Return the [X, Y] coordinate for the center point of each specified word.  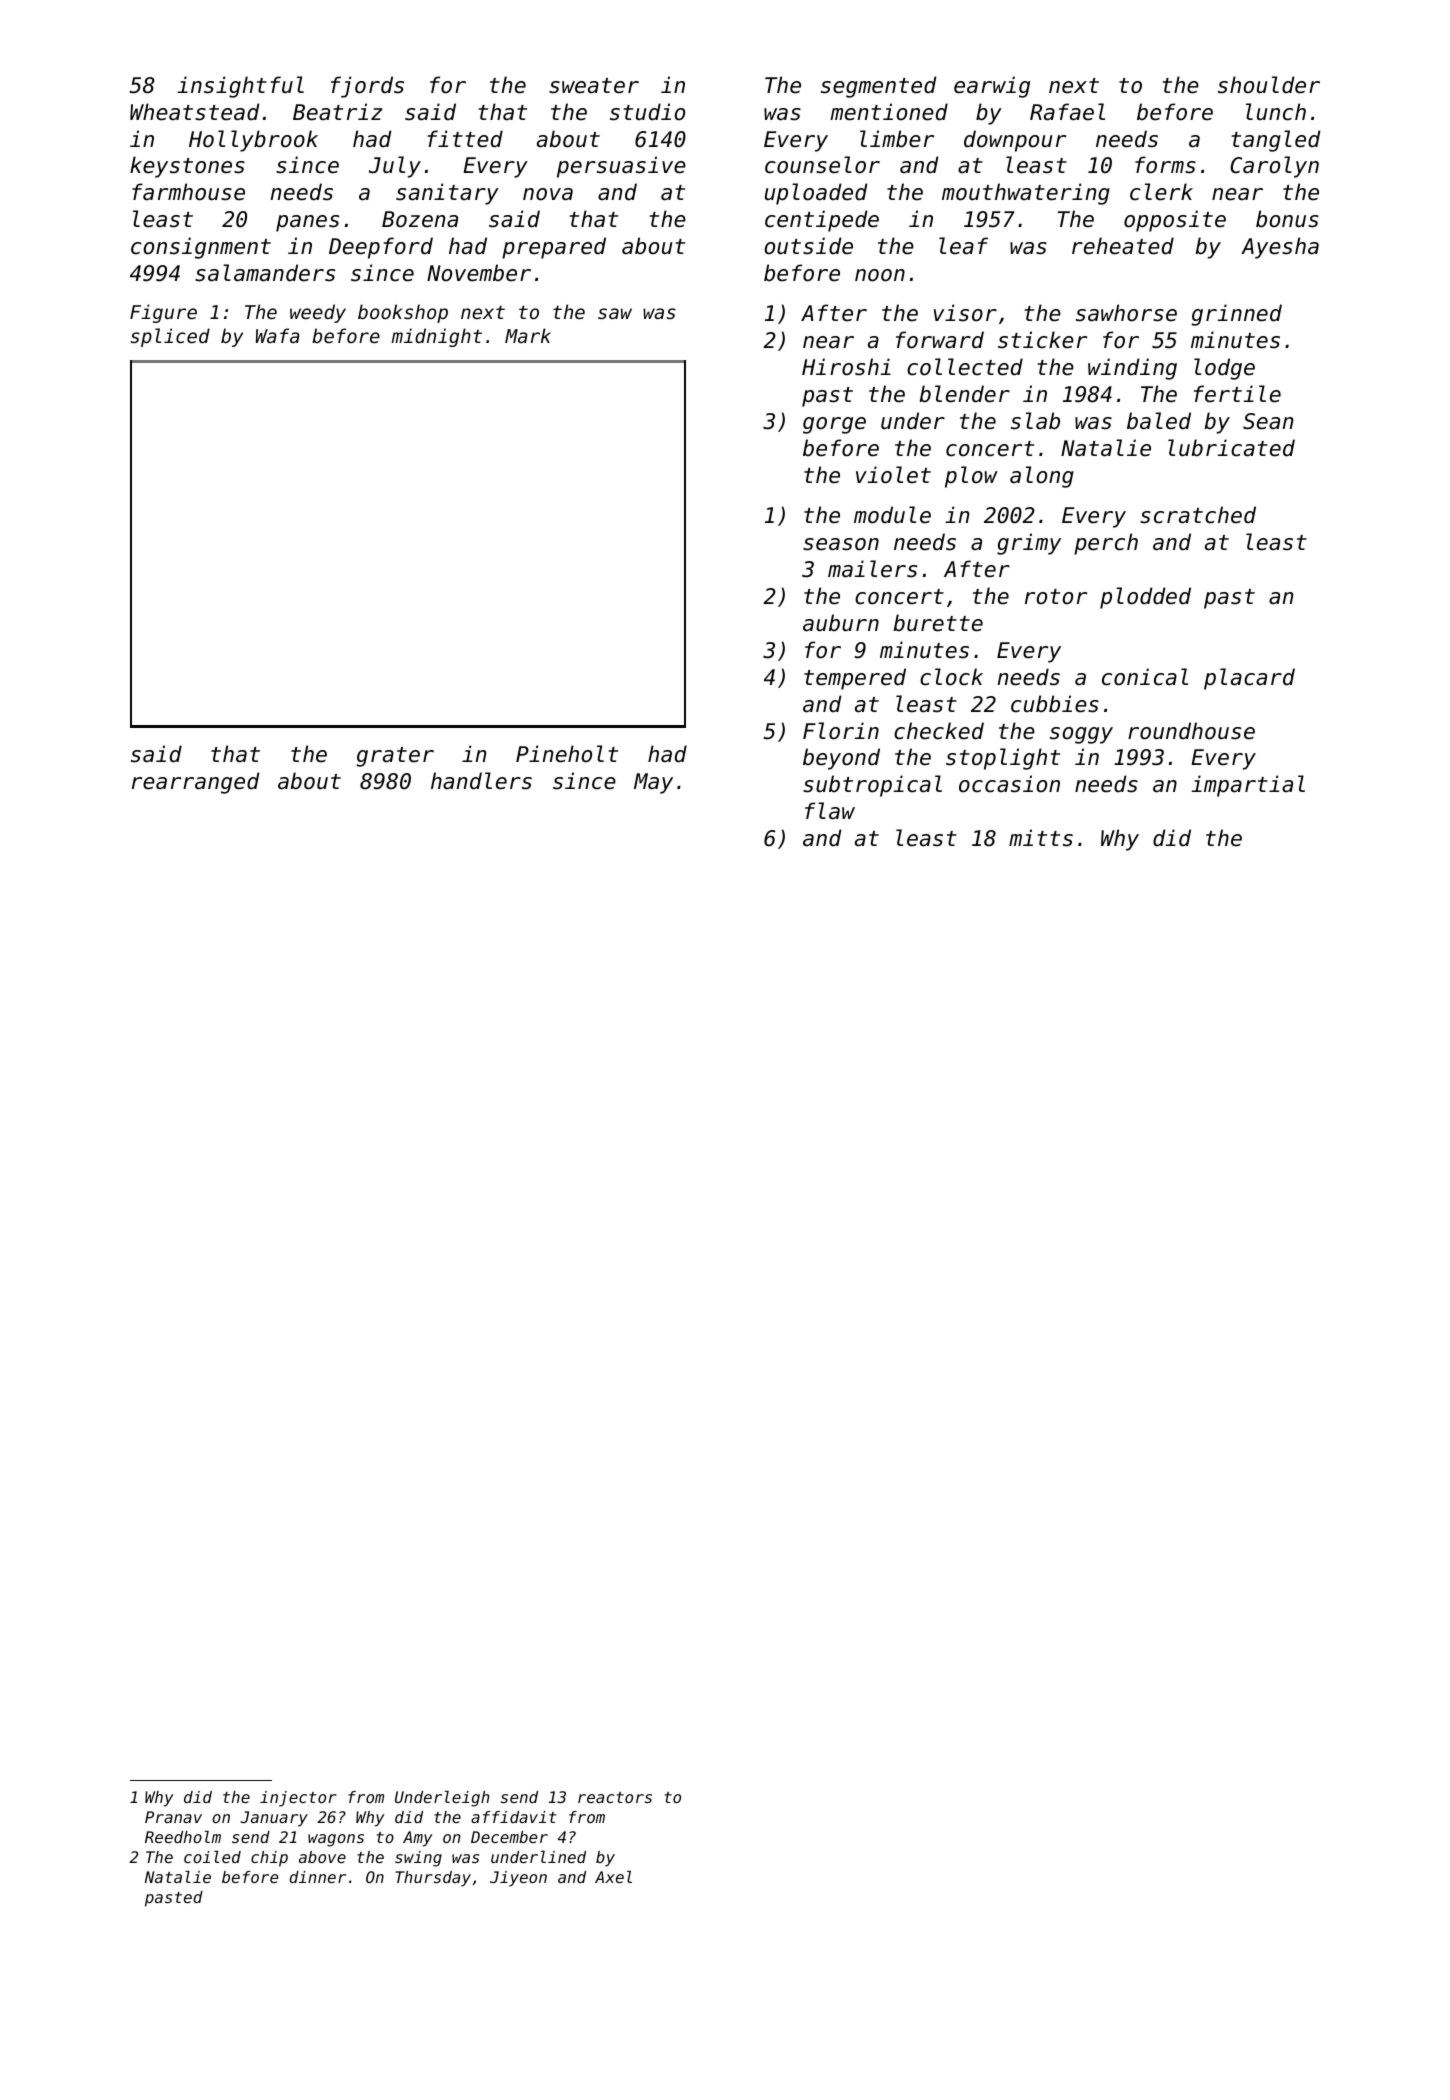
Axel [613, 1877]
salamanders [265, 273]
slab [1035, 421]
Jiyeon [518, 1879]
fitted [465, 139]
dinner [317, 1877]
